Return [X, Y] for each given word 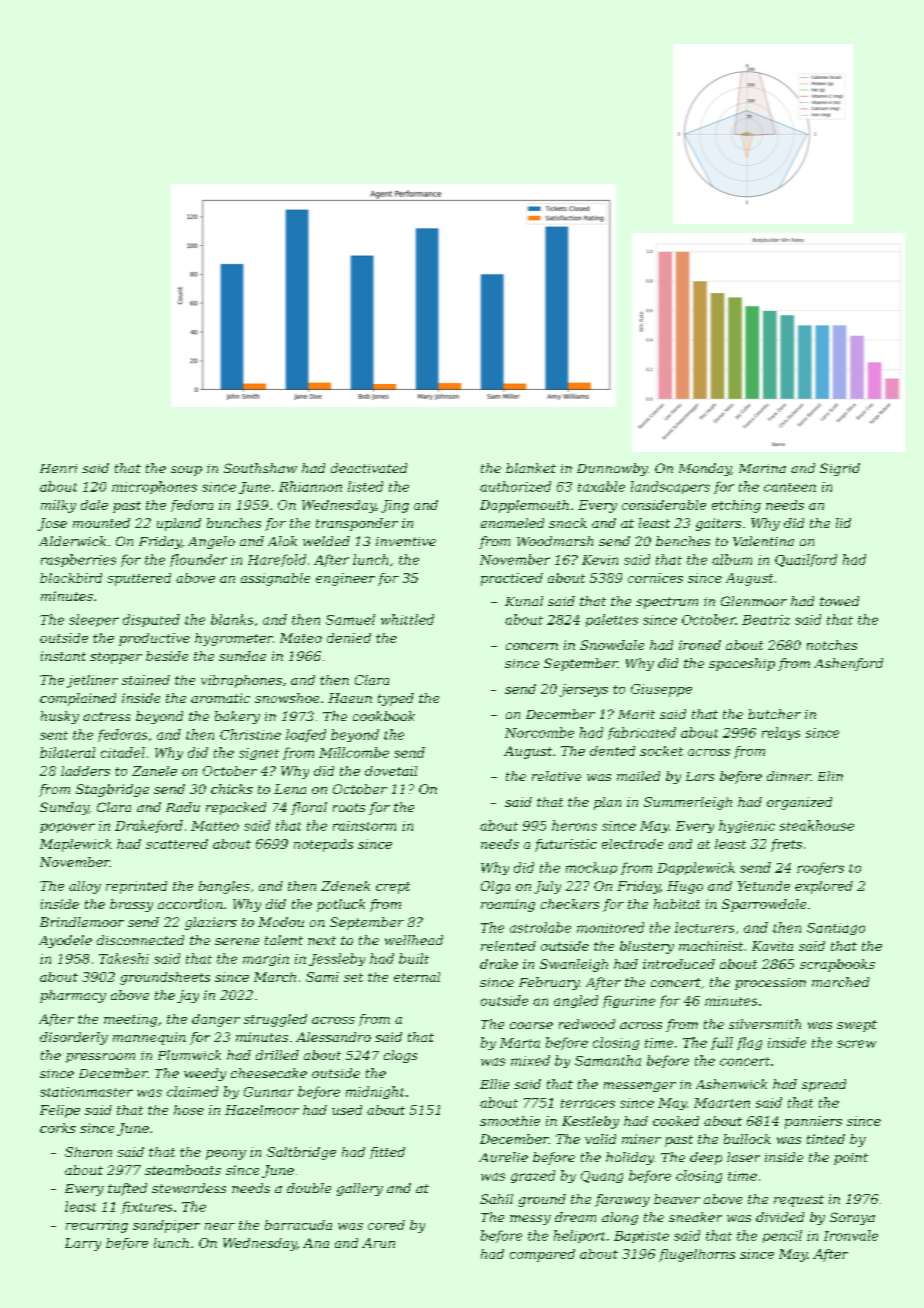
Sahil [496, 1199]
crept [393, 888]
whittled [407, 619]
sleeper [94, 620]
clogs [400, 1056]
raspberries [78, 560]
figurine [629, 1001]
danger [216, 1020]
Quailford [806, 560]
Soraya [852, 1218]
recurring [97, 1226]
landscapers [670, 487]
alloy [85, 887]
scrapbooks [837, 965]
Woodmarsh [555, 541]
